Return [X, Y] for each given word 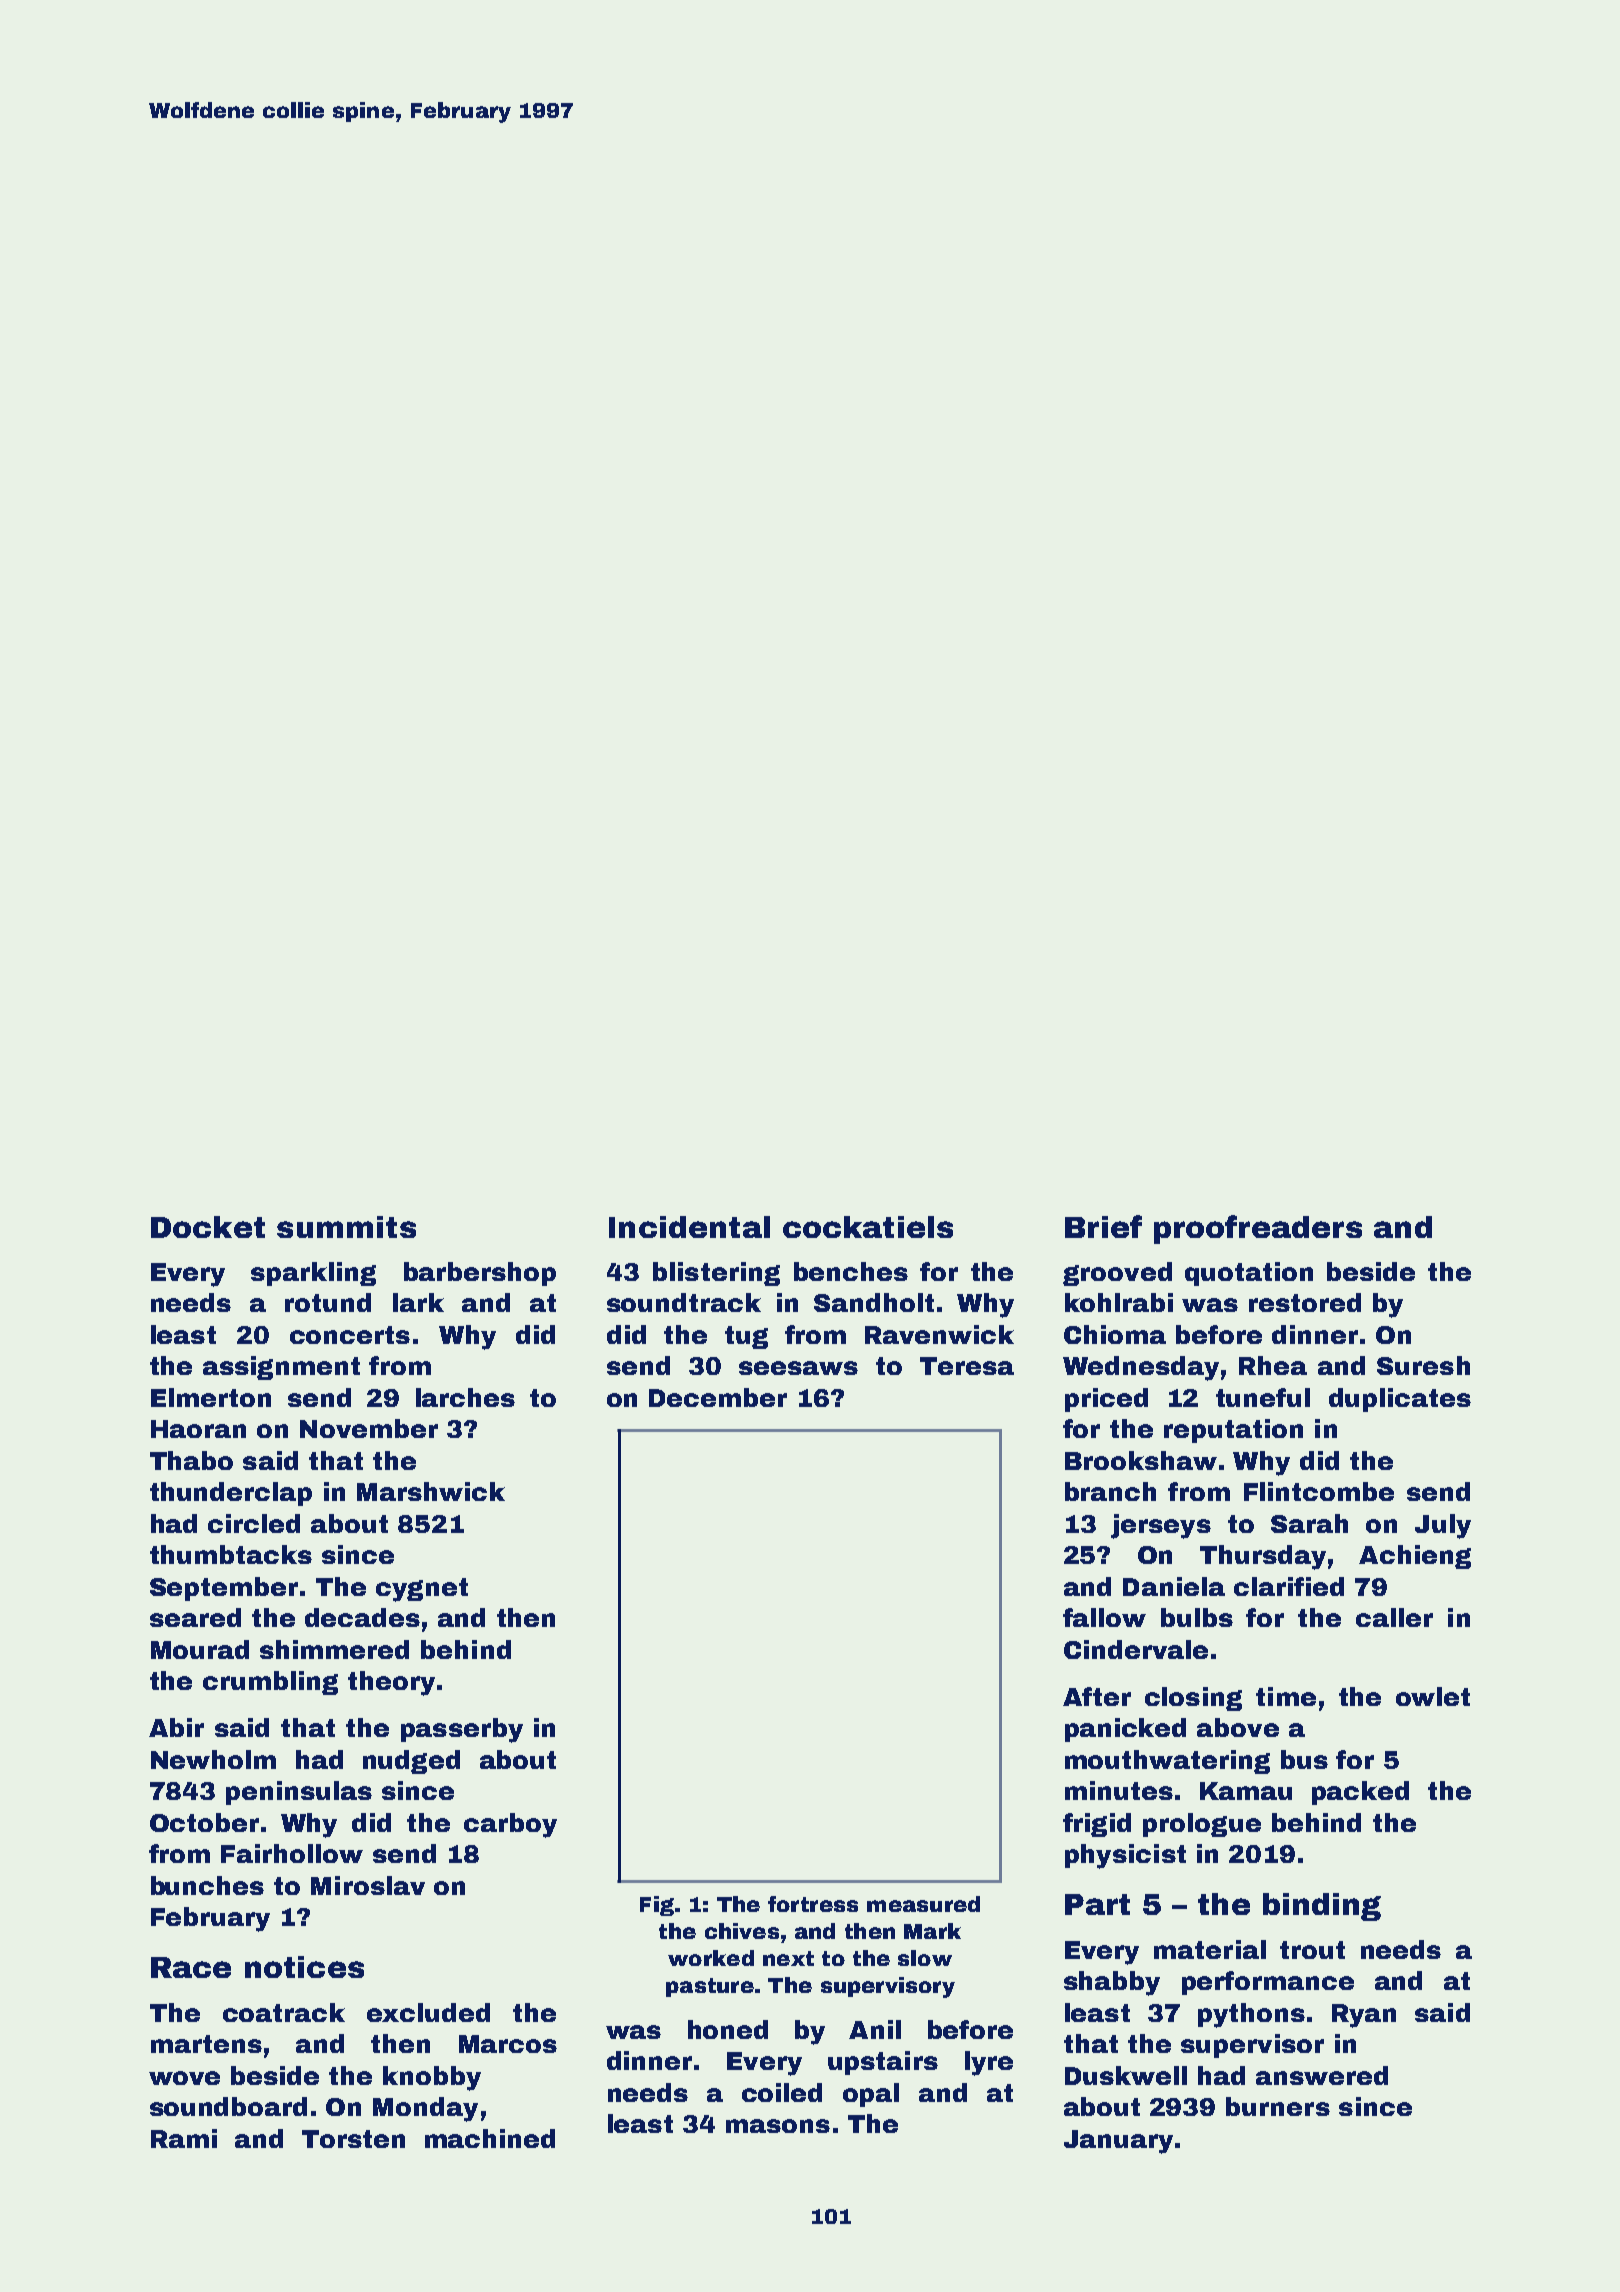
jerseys [1161, 1526]
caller [1394, 1617]
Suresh [1423, 1365]
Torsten [353, 2139]
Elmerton [211, 1397]
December [718, 1397]
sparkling [313, 1274]
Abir [176, 1727]
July [1443, 1526]
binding [1322, 1907]
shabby [1112, 1983]
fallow [1104, 1617]
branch [1110, 1491]
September [224, 1589]
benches [851, 1271]
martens [206, 2044]
